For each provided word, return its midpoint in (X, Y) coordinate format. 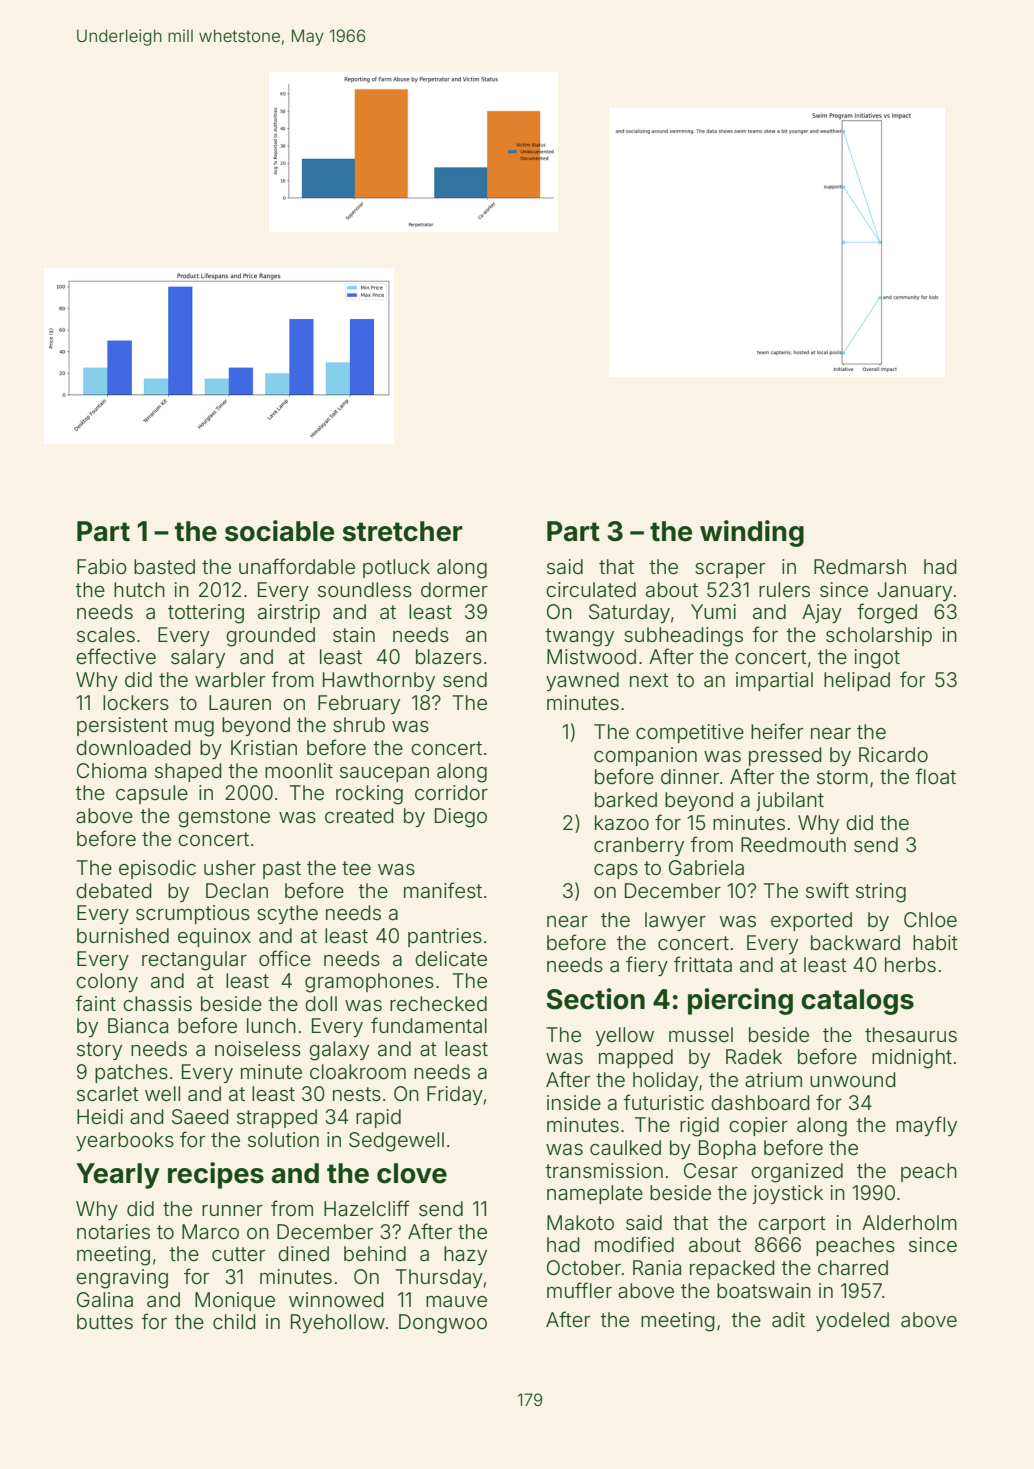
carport (792, 1225)
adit (788, 1319)
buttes (105, 1321)
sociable (279, 531)
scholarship (879, 636)
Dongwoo (443, 1324)
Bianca (138, 1026)
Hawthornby (379, 681)
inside (574, 1102)
